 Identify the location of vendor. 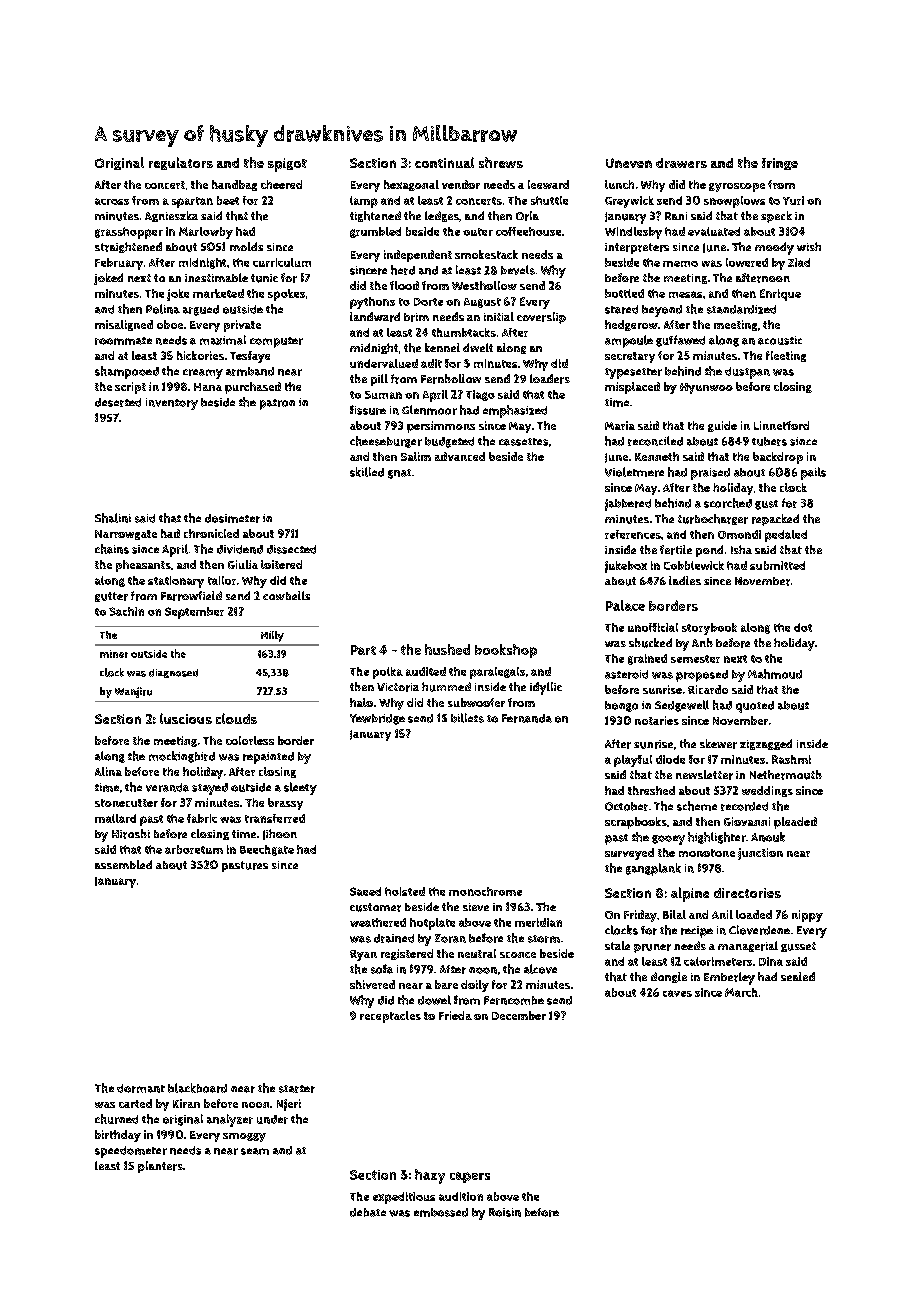
(461, 184).
